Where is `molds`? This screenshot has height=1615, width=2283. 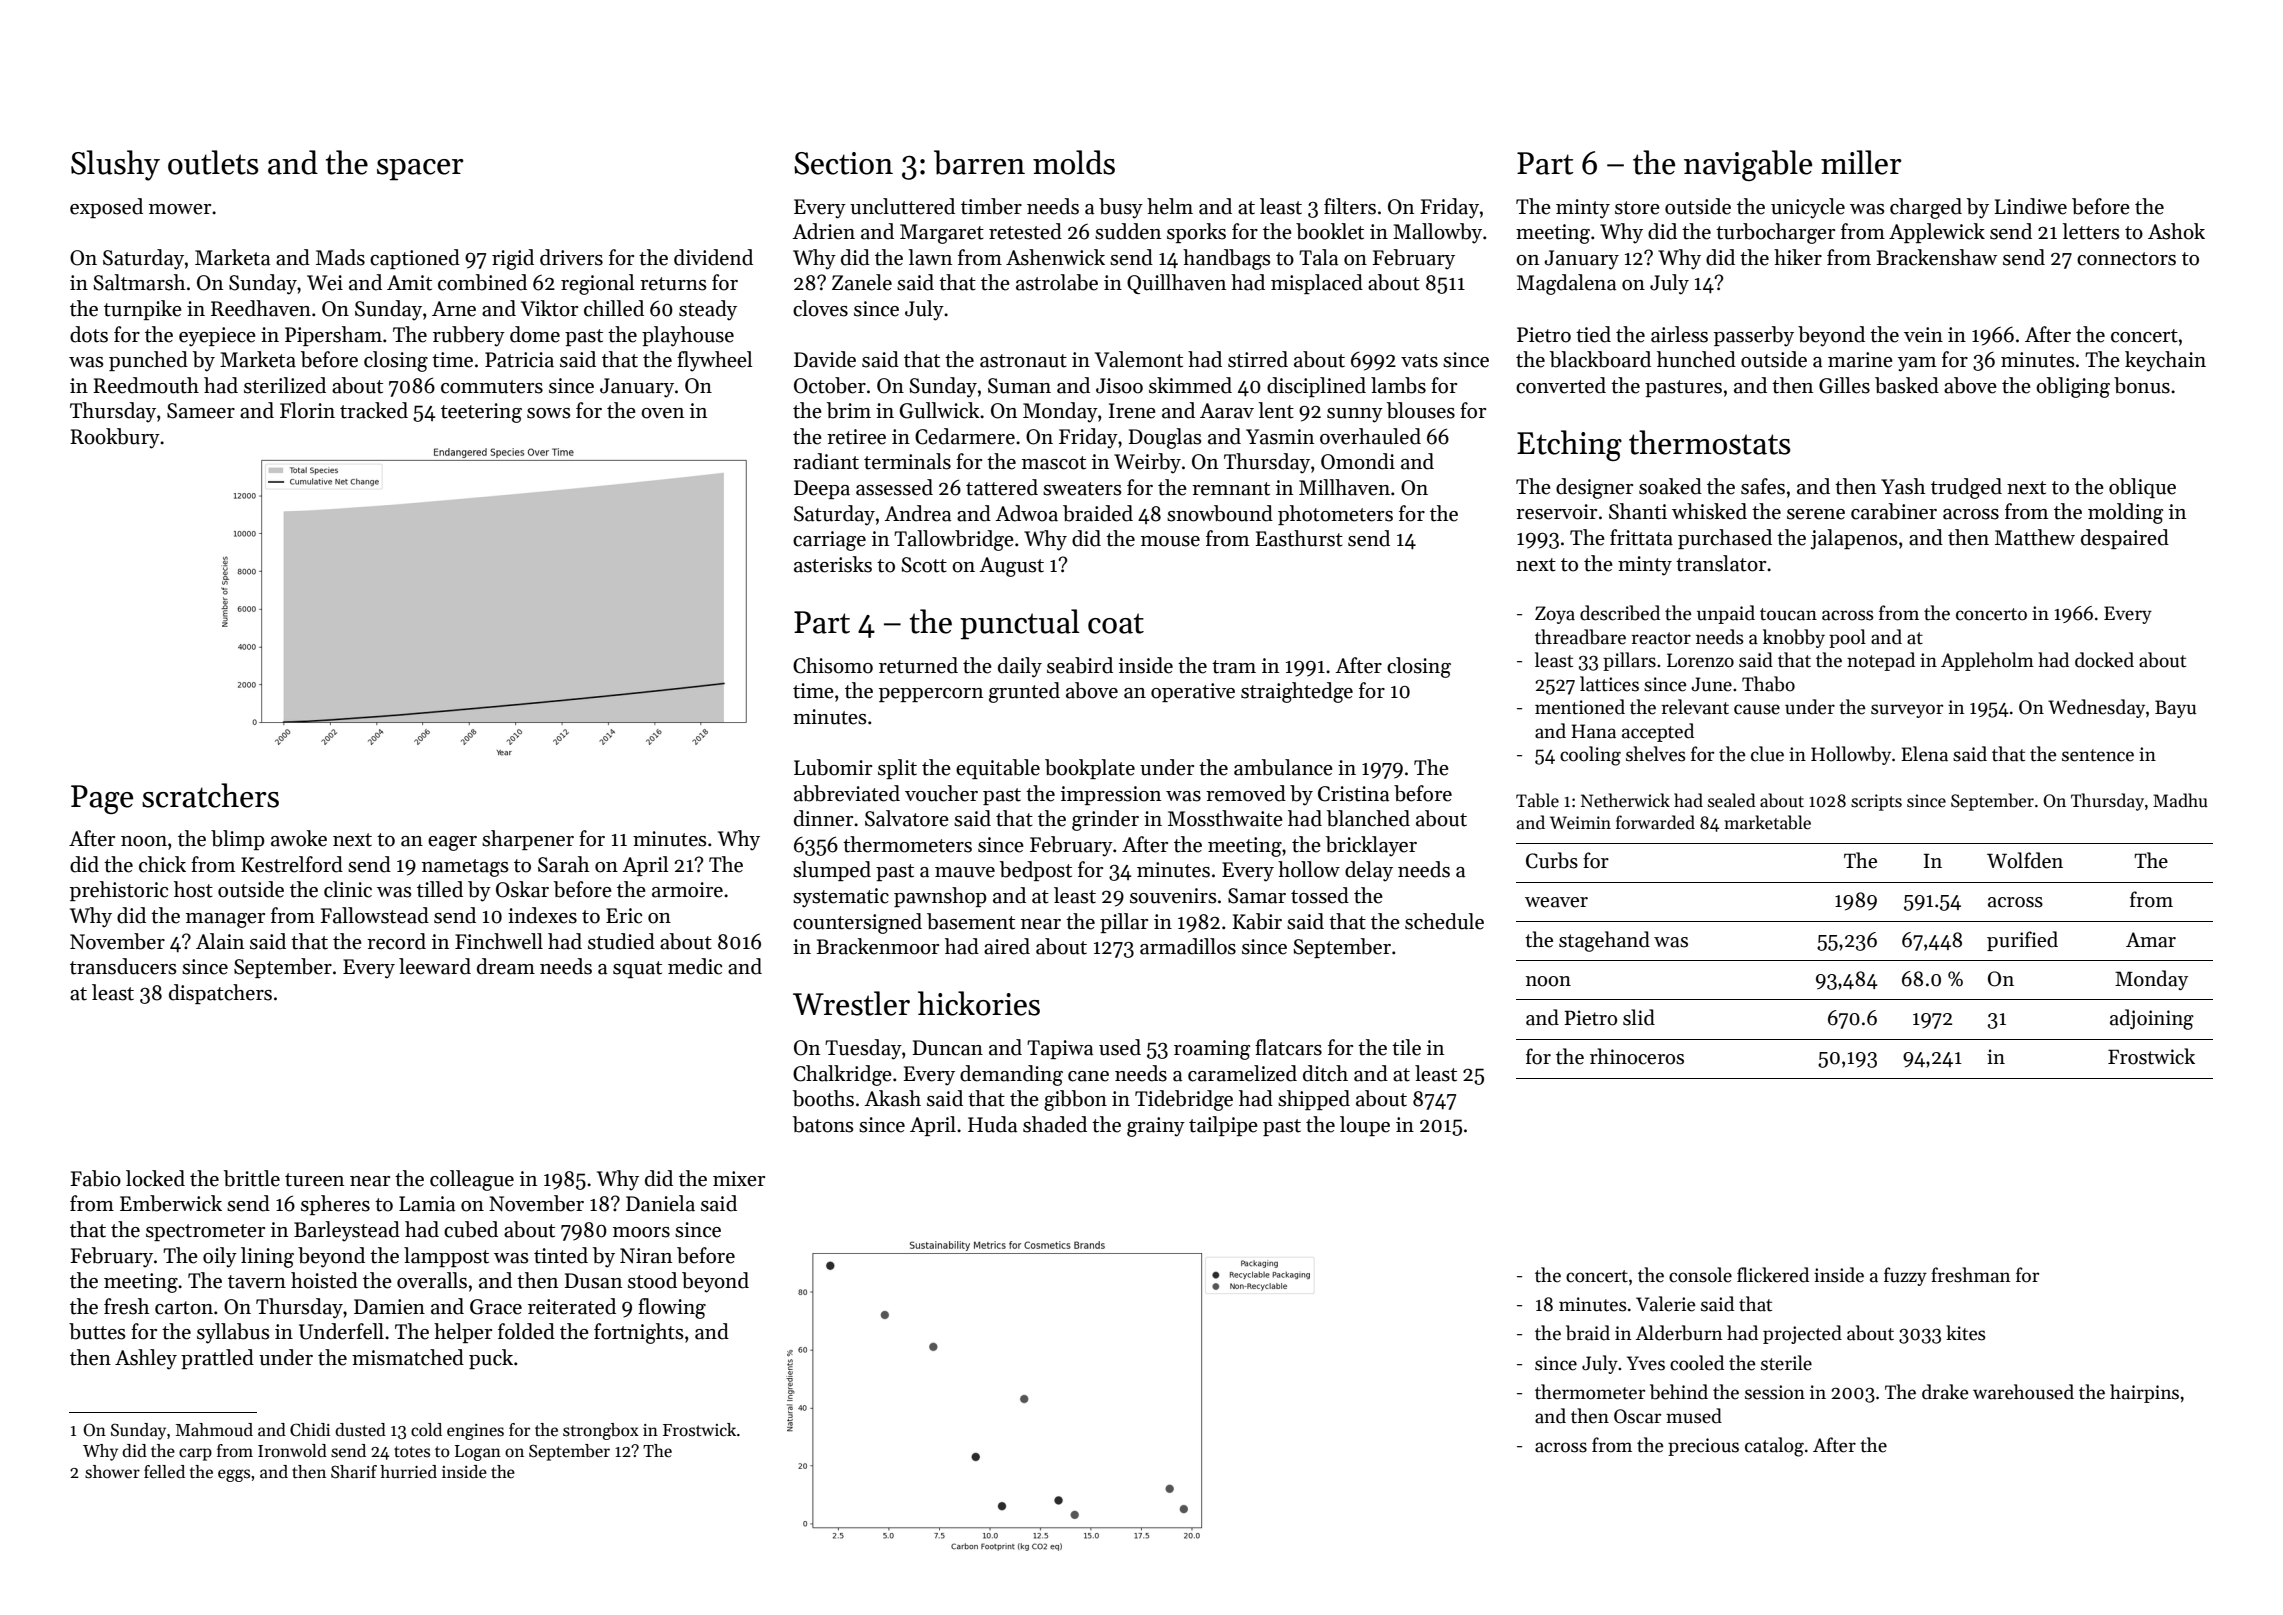 molds is located at coordinates (1074, 162).
